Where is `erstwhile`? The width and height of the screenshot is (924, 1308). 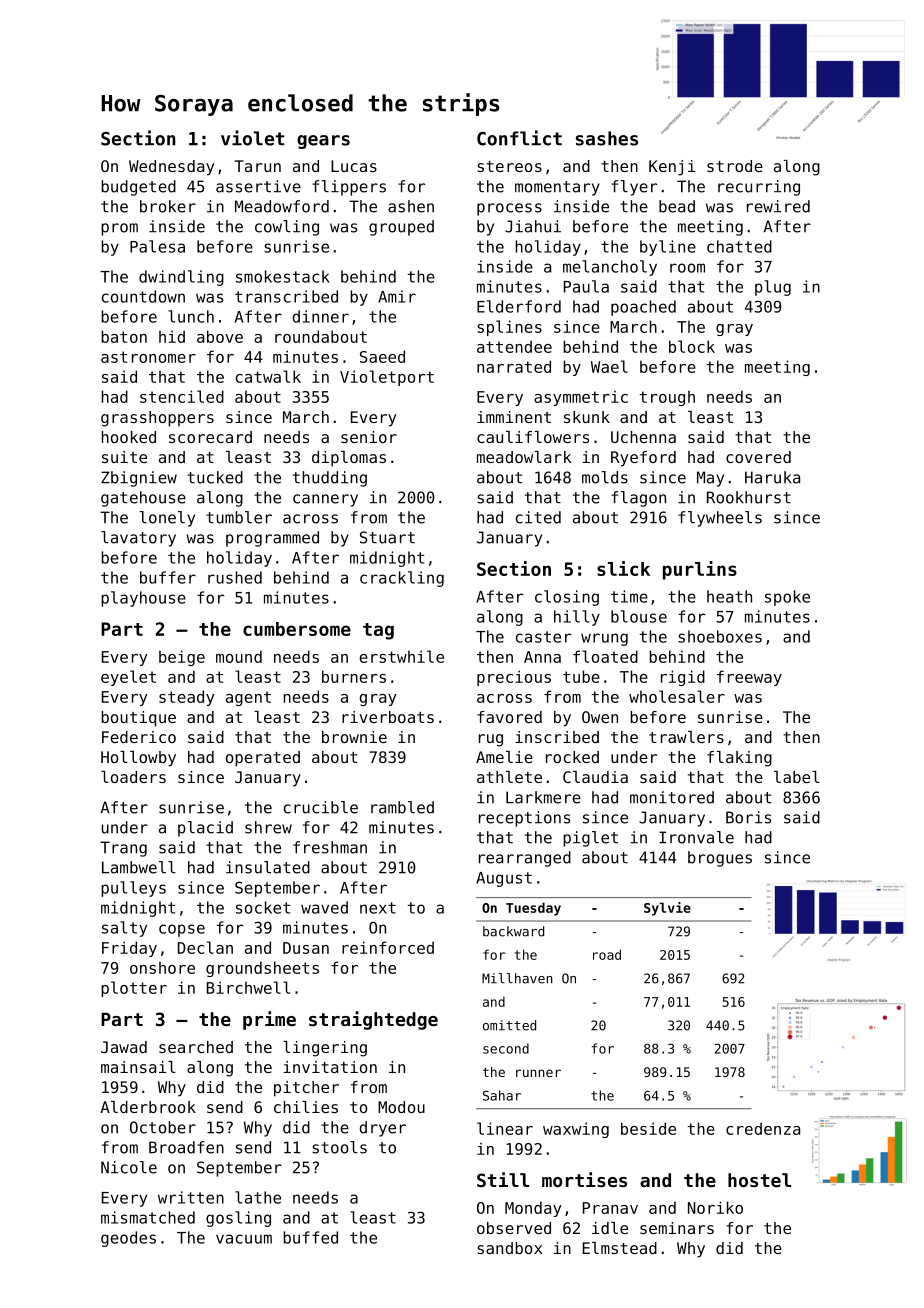 erstwhile is located at coordinates (401, 656).
